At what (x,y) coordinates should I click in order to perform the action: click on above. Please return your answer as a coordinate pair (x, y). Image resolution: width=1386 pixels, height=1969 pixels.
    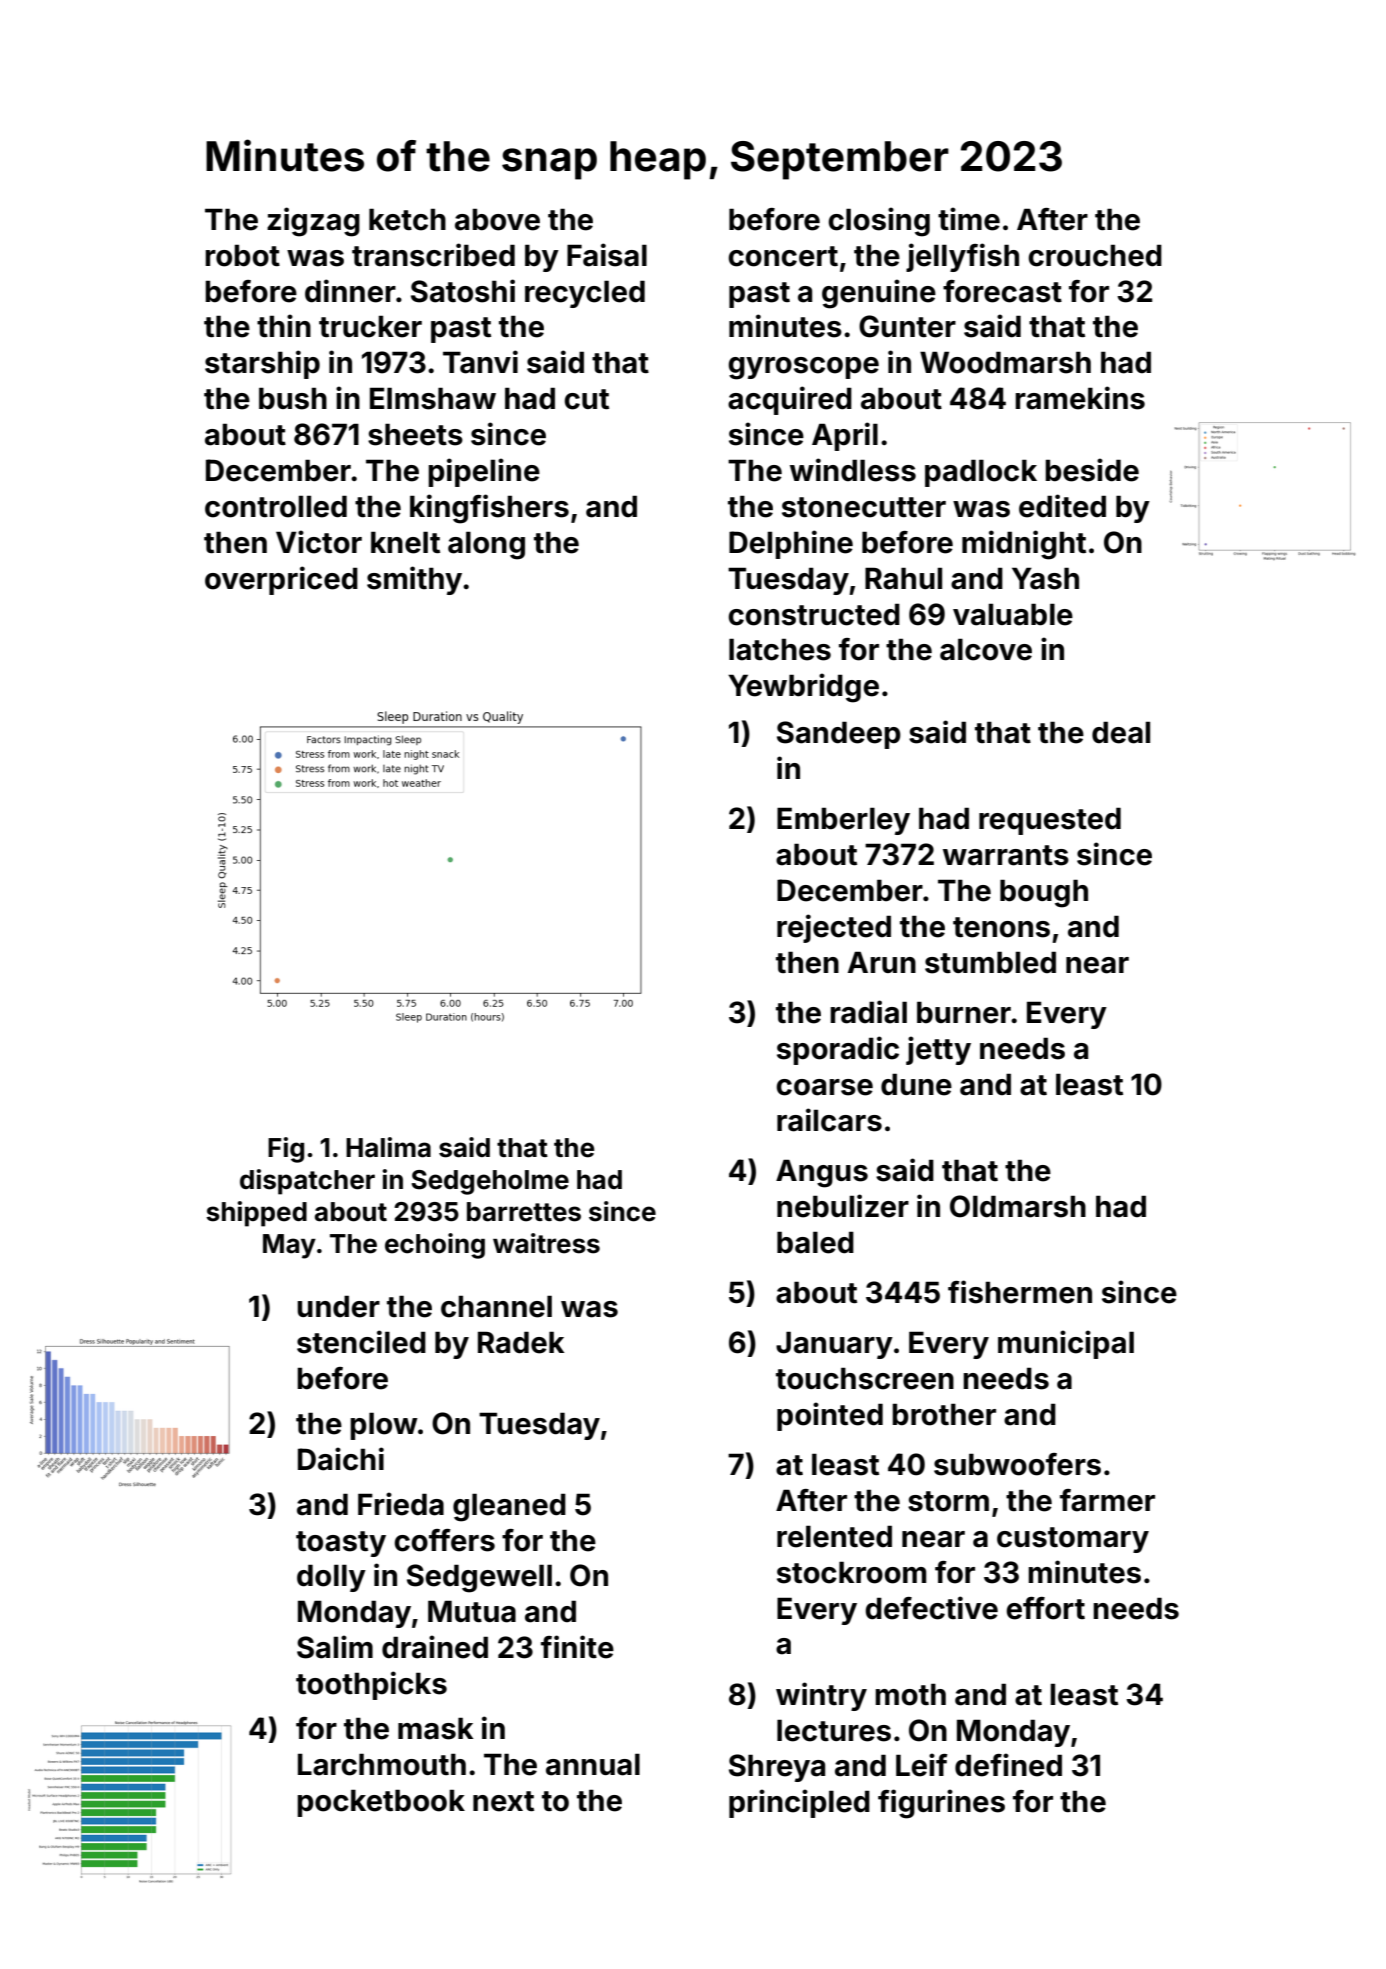
    Looking at the image, I should click on (497, 219).
